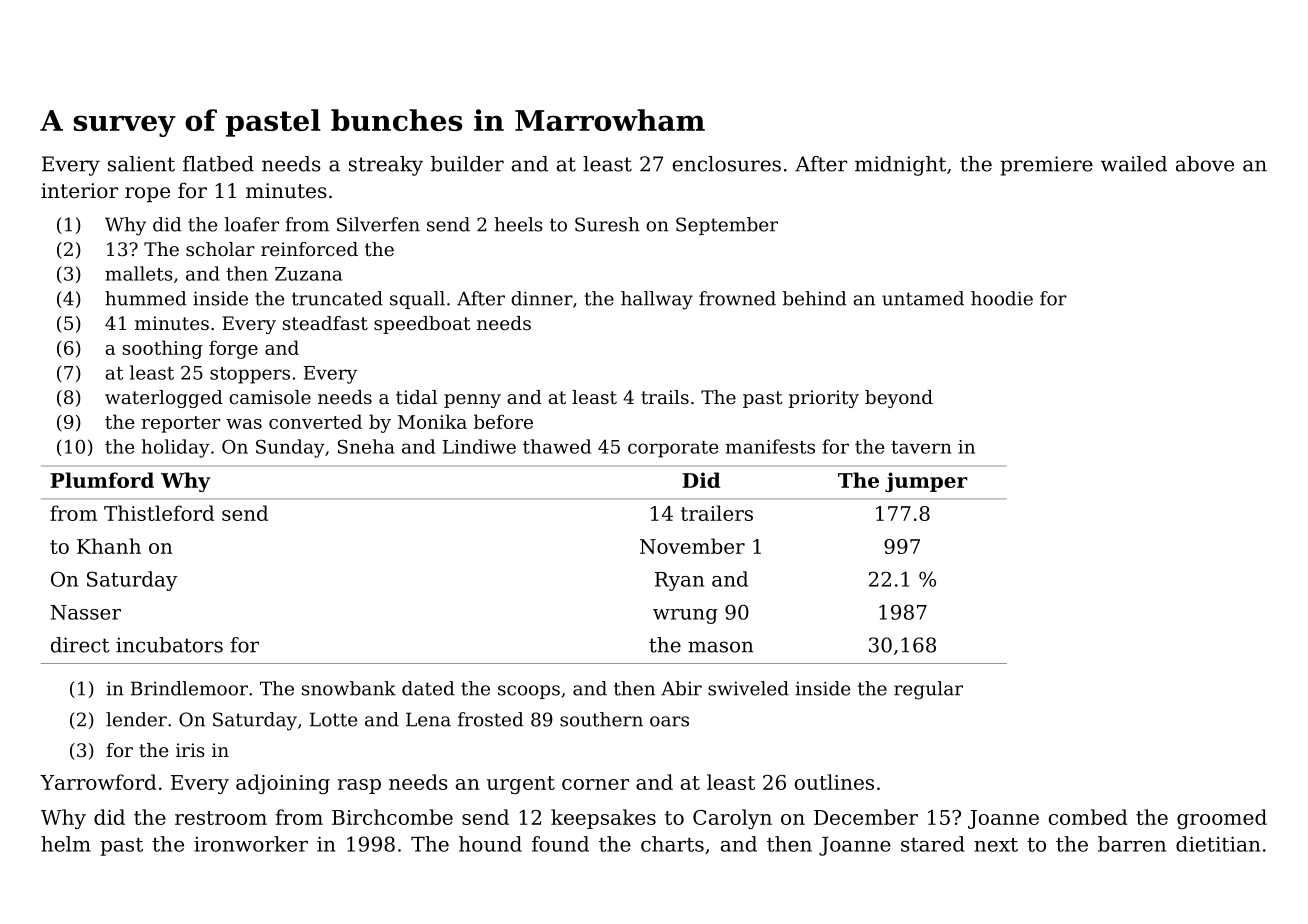 The image size is (1308, 924). I want to click on dated, so click(428, 688).
